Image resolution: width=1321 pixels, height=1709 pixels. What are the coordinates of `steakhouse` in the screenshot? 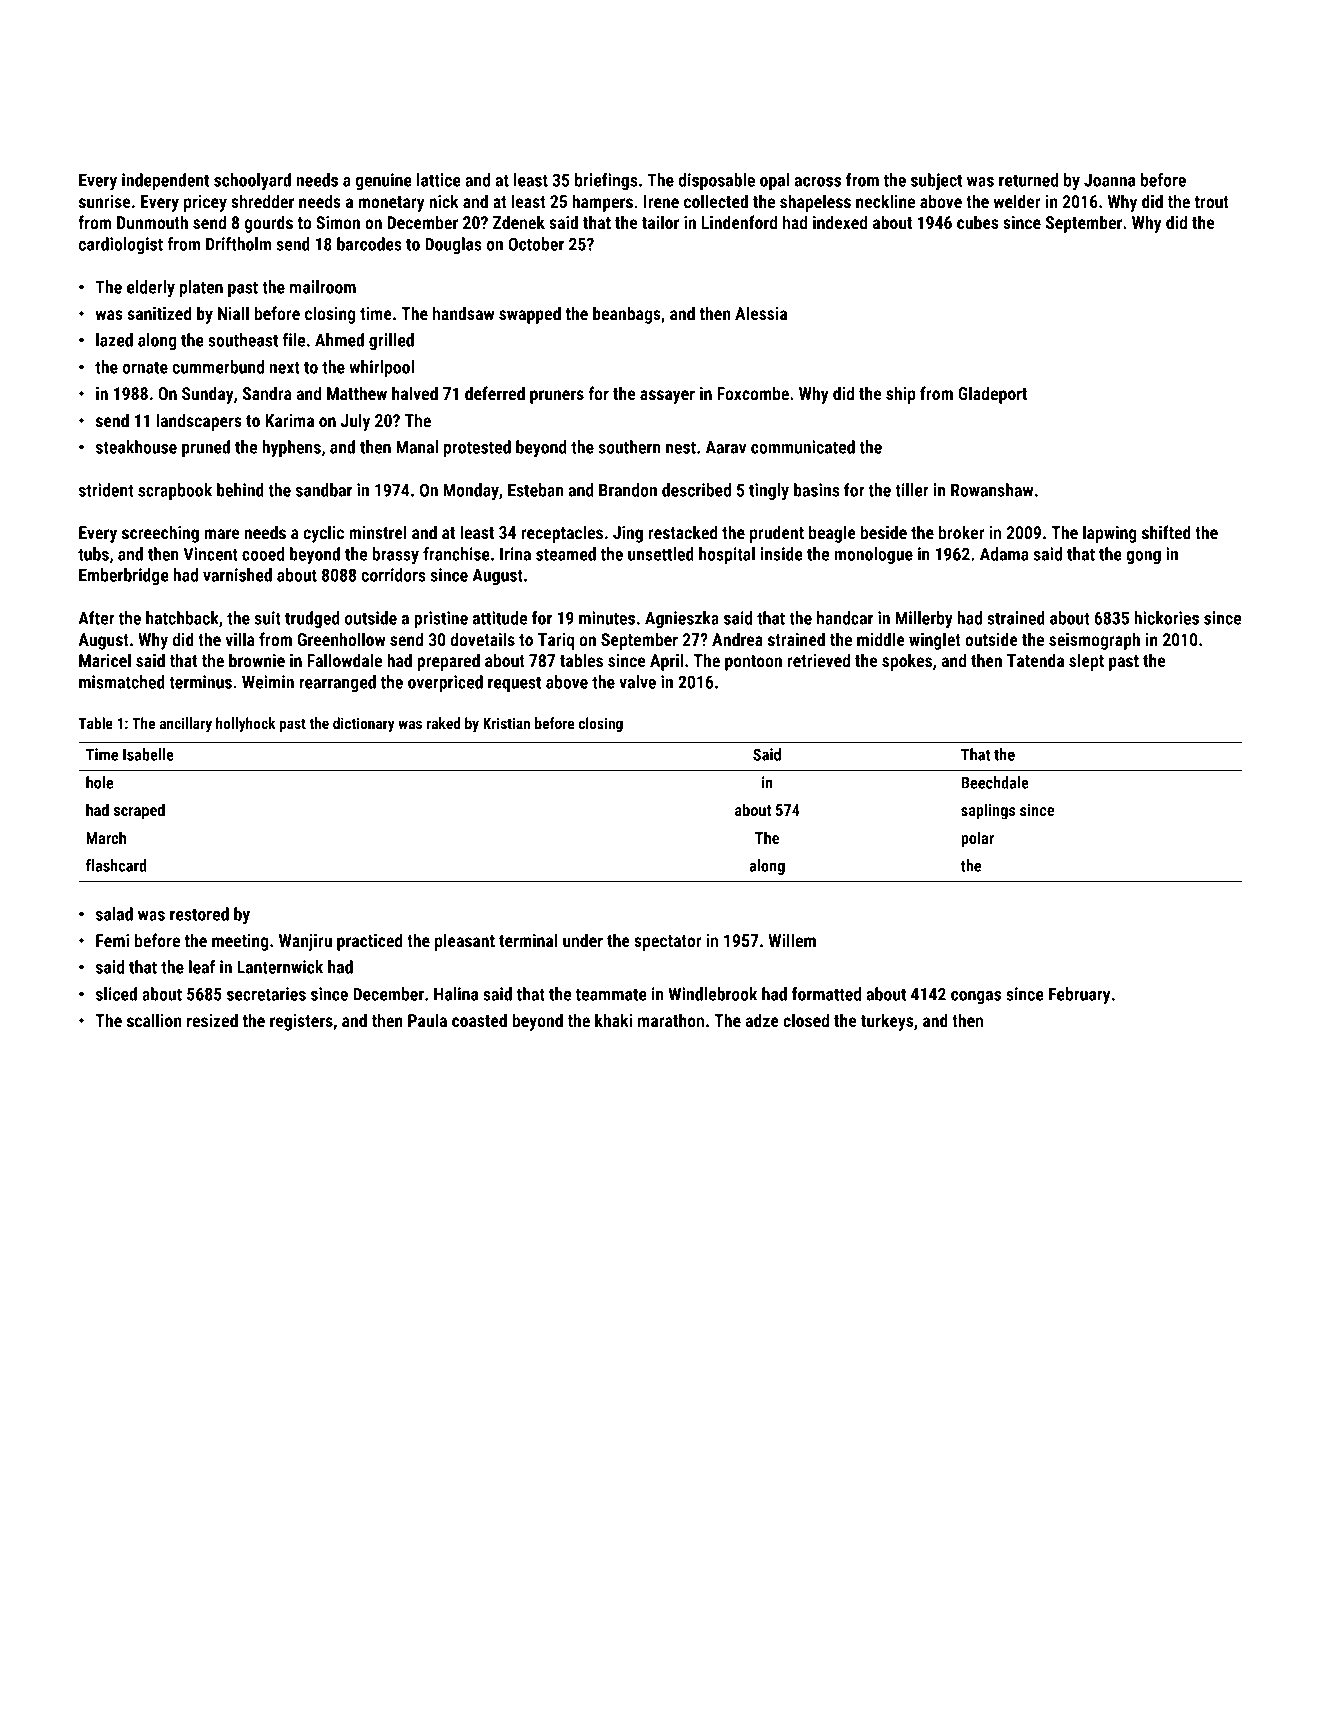 It's located at (136, 447).
